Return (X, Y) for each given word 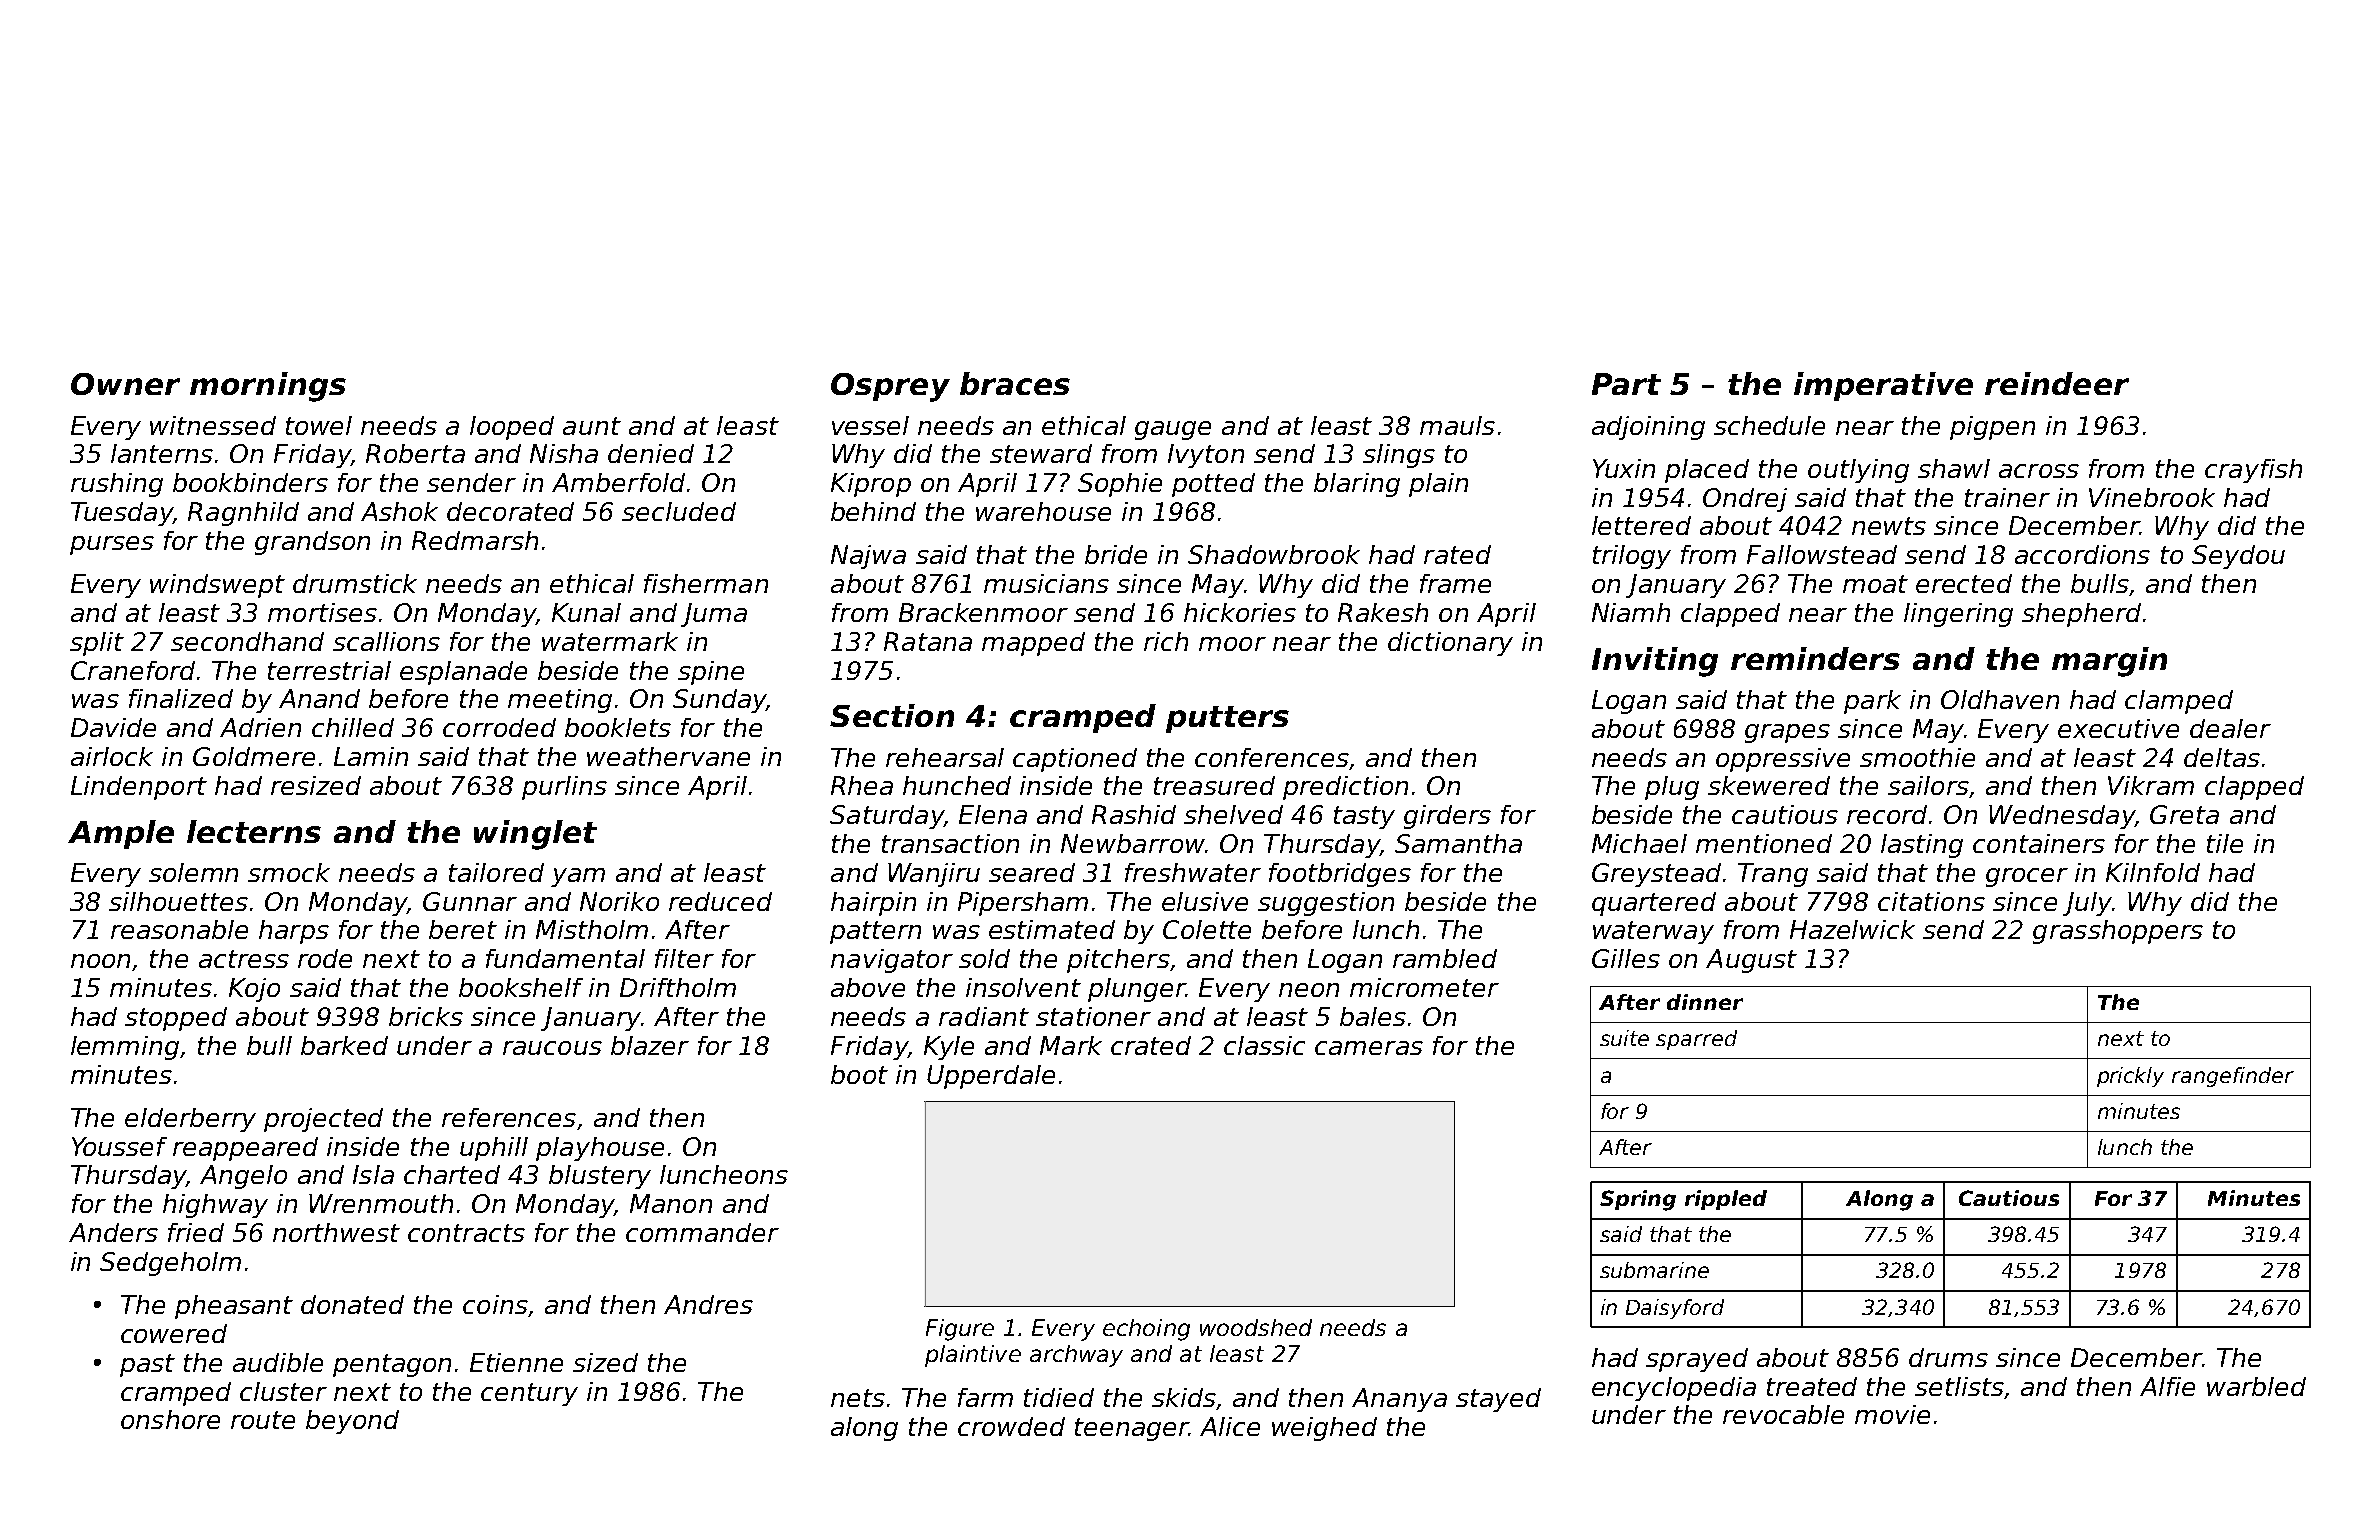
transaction (950, 843)
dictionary (1450, 644)
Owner (125, 384)
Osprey (890, 387)
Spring (1638, 1200)
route (263, 1420)
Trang (1773, 875)
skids (1184, 1397)
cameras (1369, 1048)
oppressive (1783, 760)
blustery (600, 1177)
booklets (618, 727)
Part (1626, 384)
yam (578, 877)
